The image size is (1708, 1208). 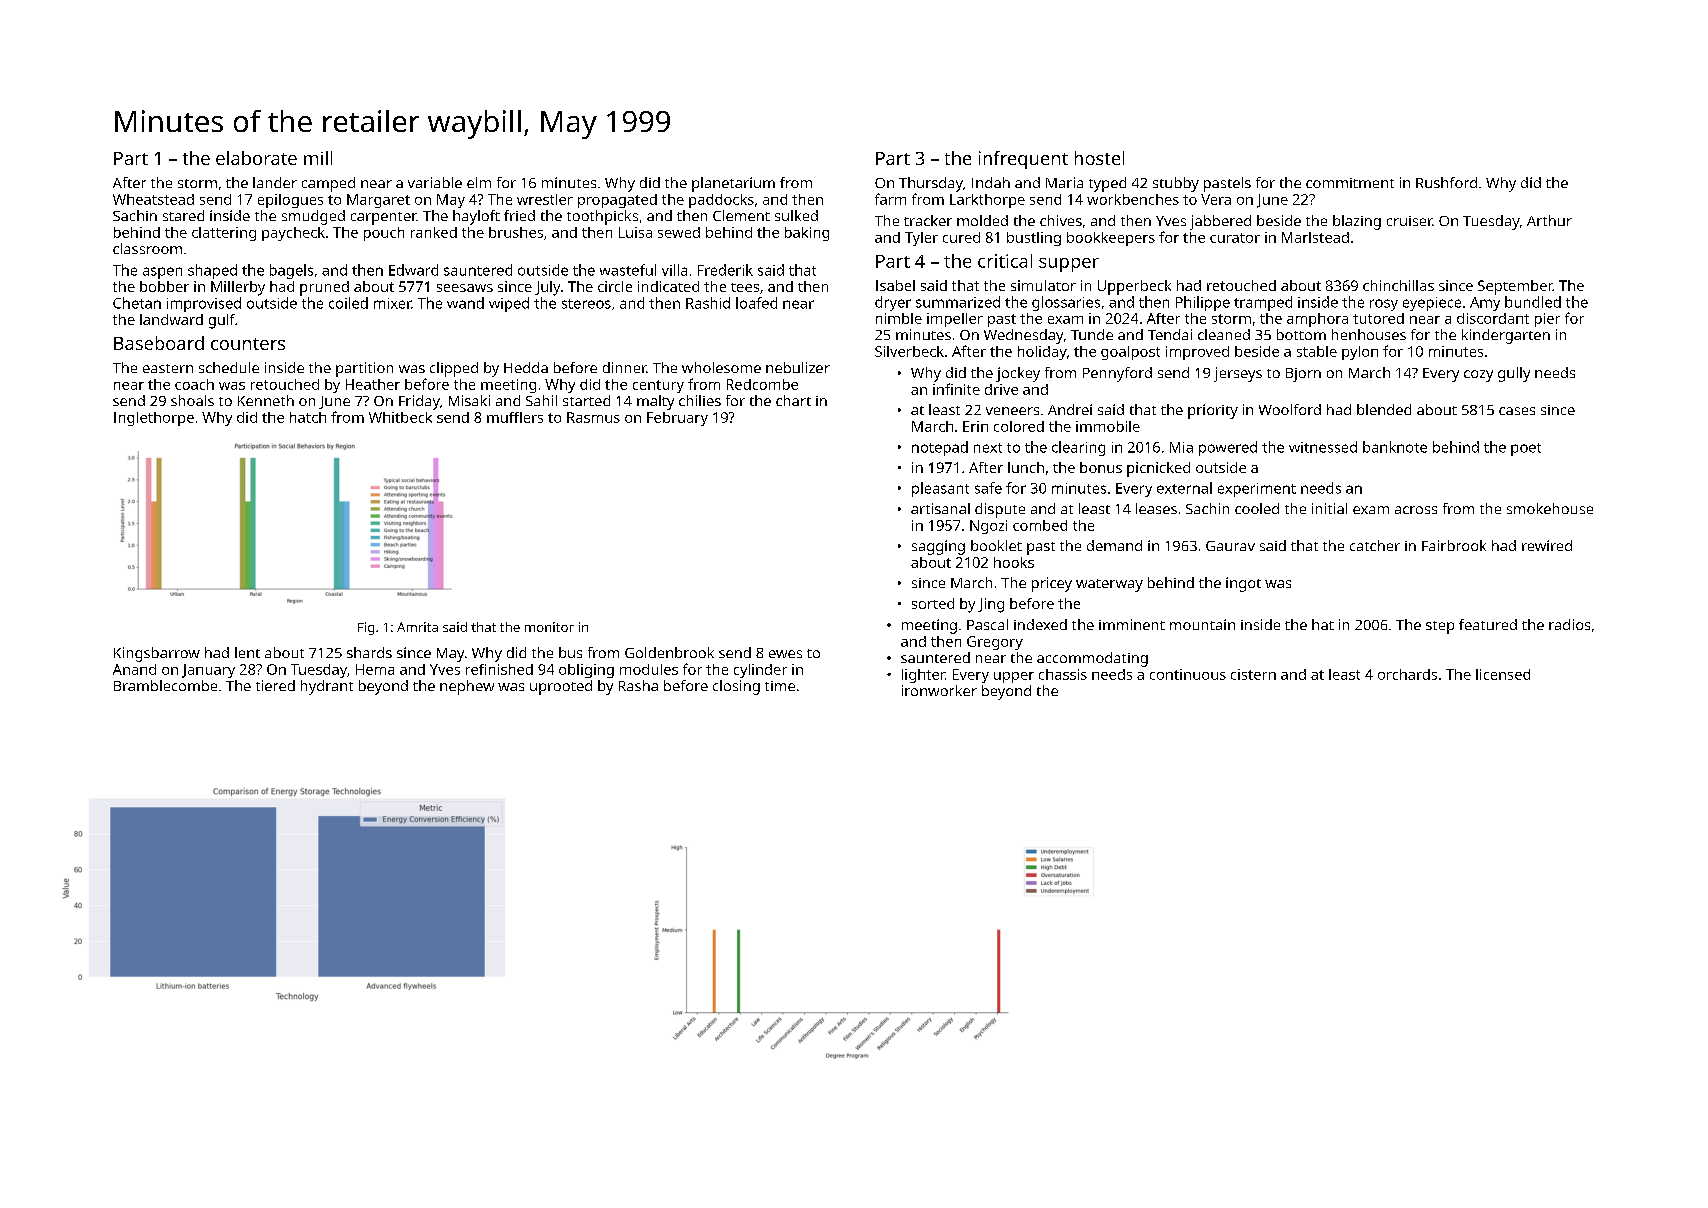 I want to click on Rashid, so click(x=708, y=303).
